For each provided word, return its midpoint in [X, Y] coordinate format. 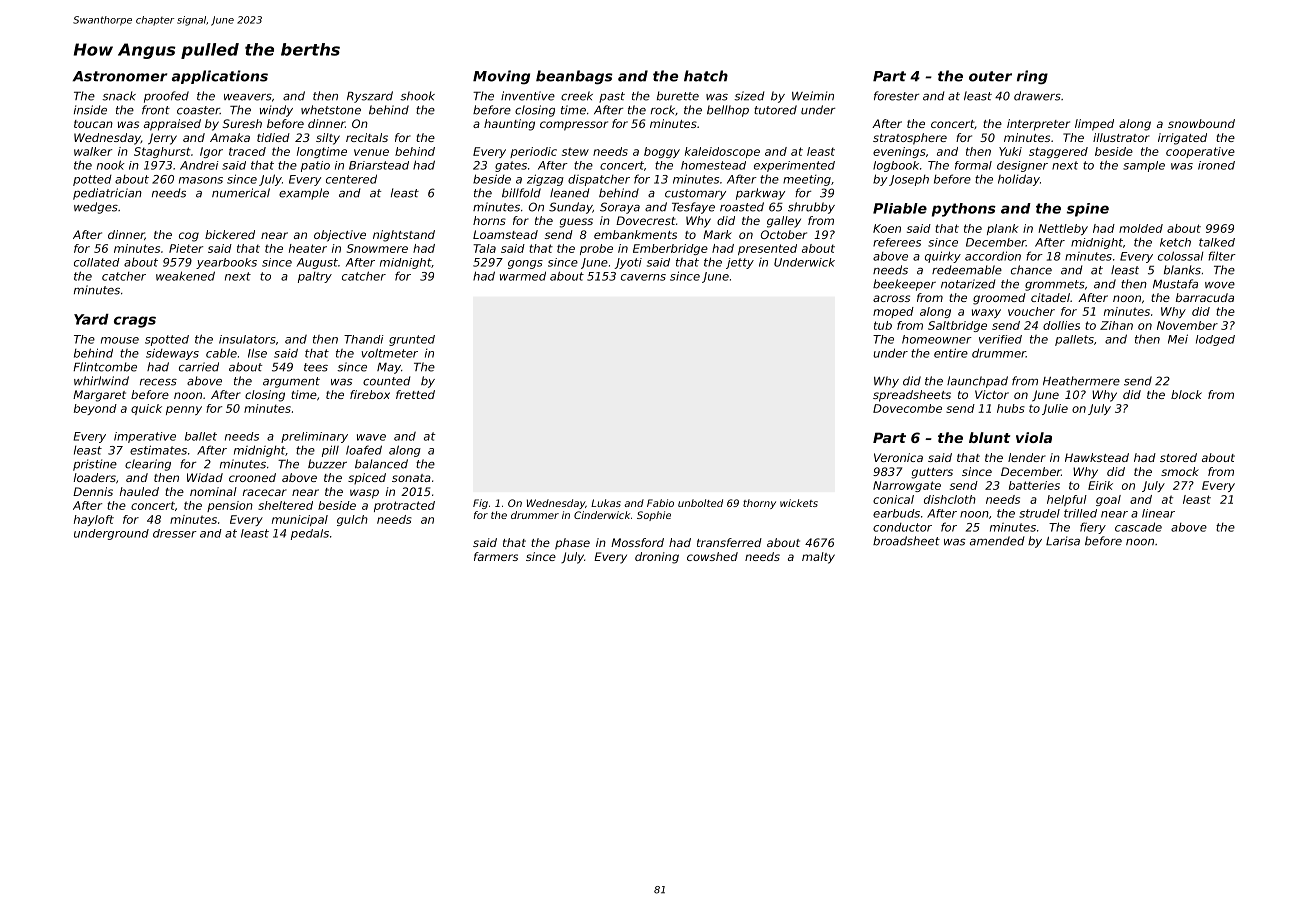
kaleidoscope [722, 152]
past [612, 97]
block [1186, 394]
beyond [95, 409]
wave [371, 437]
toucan [93, 124]
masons [201, 180]
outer [990, 76]
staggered [1058, 152]
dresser [175, 533]
